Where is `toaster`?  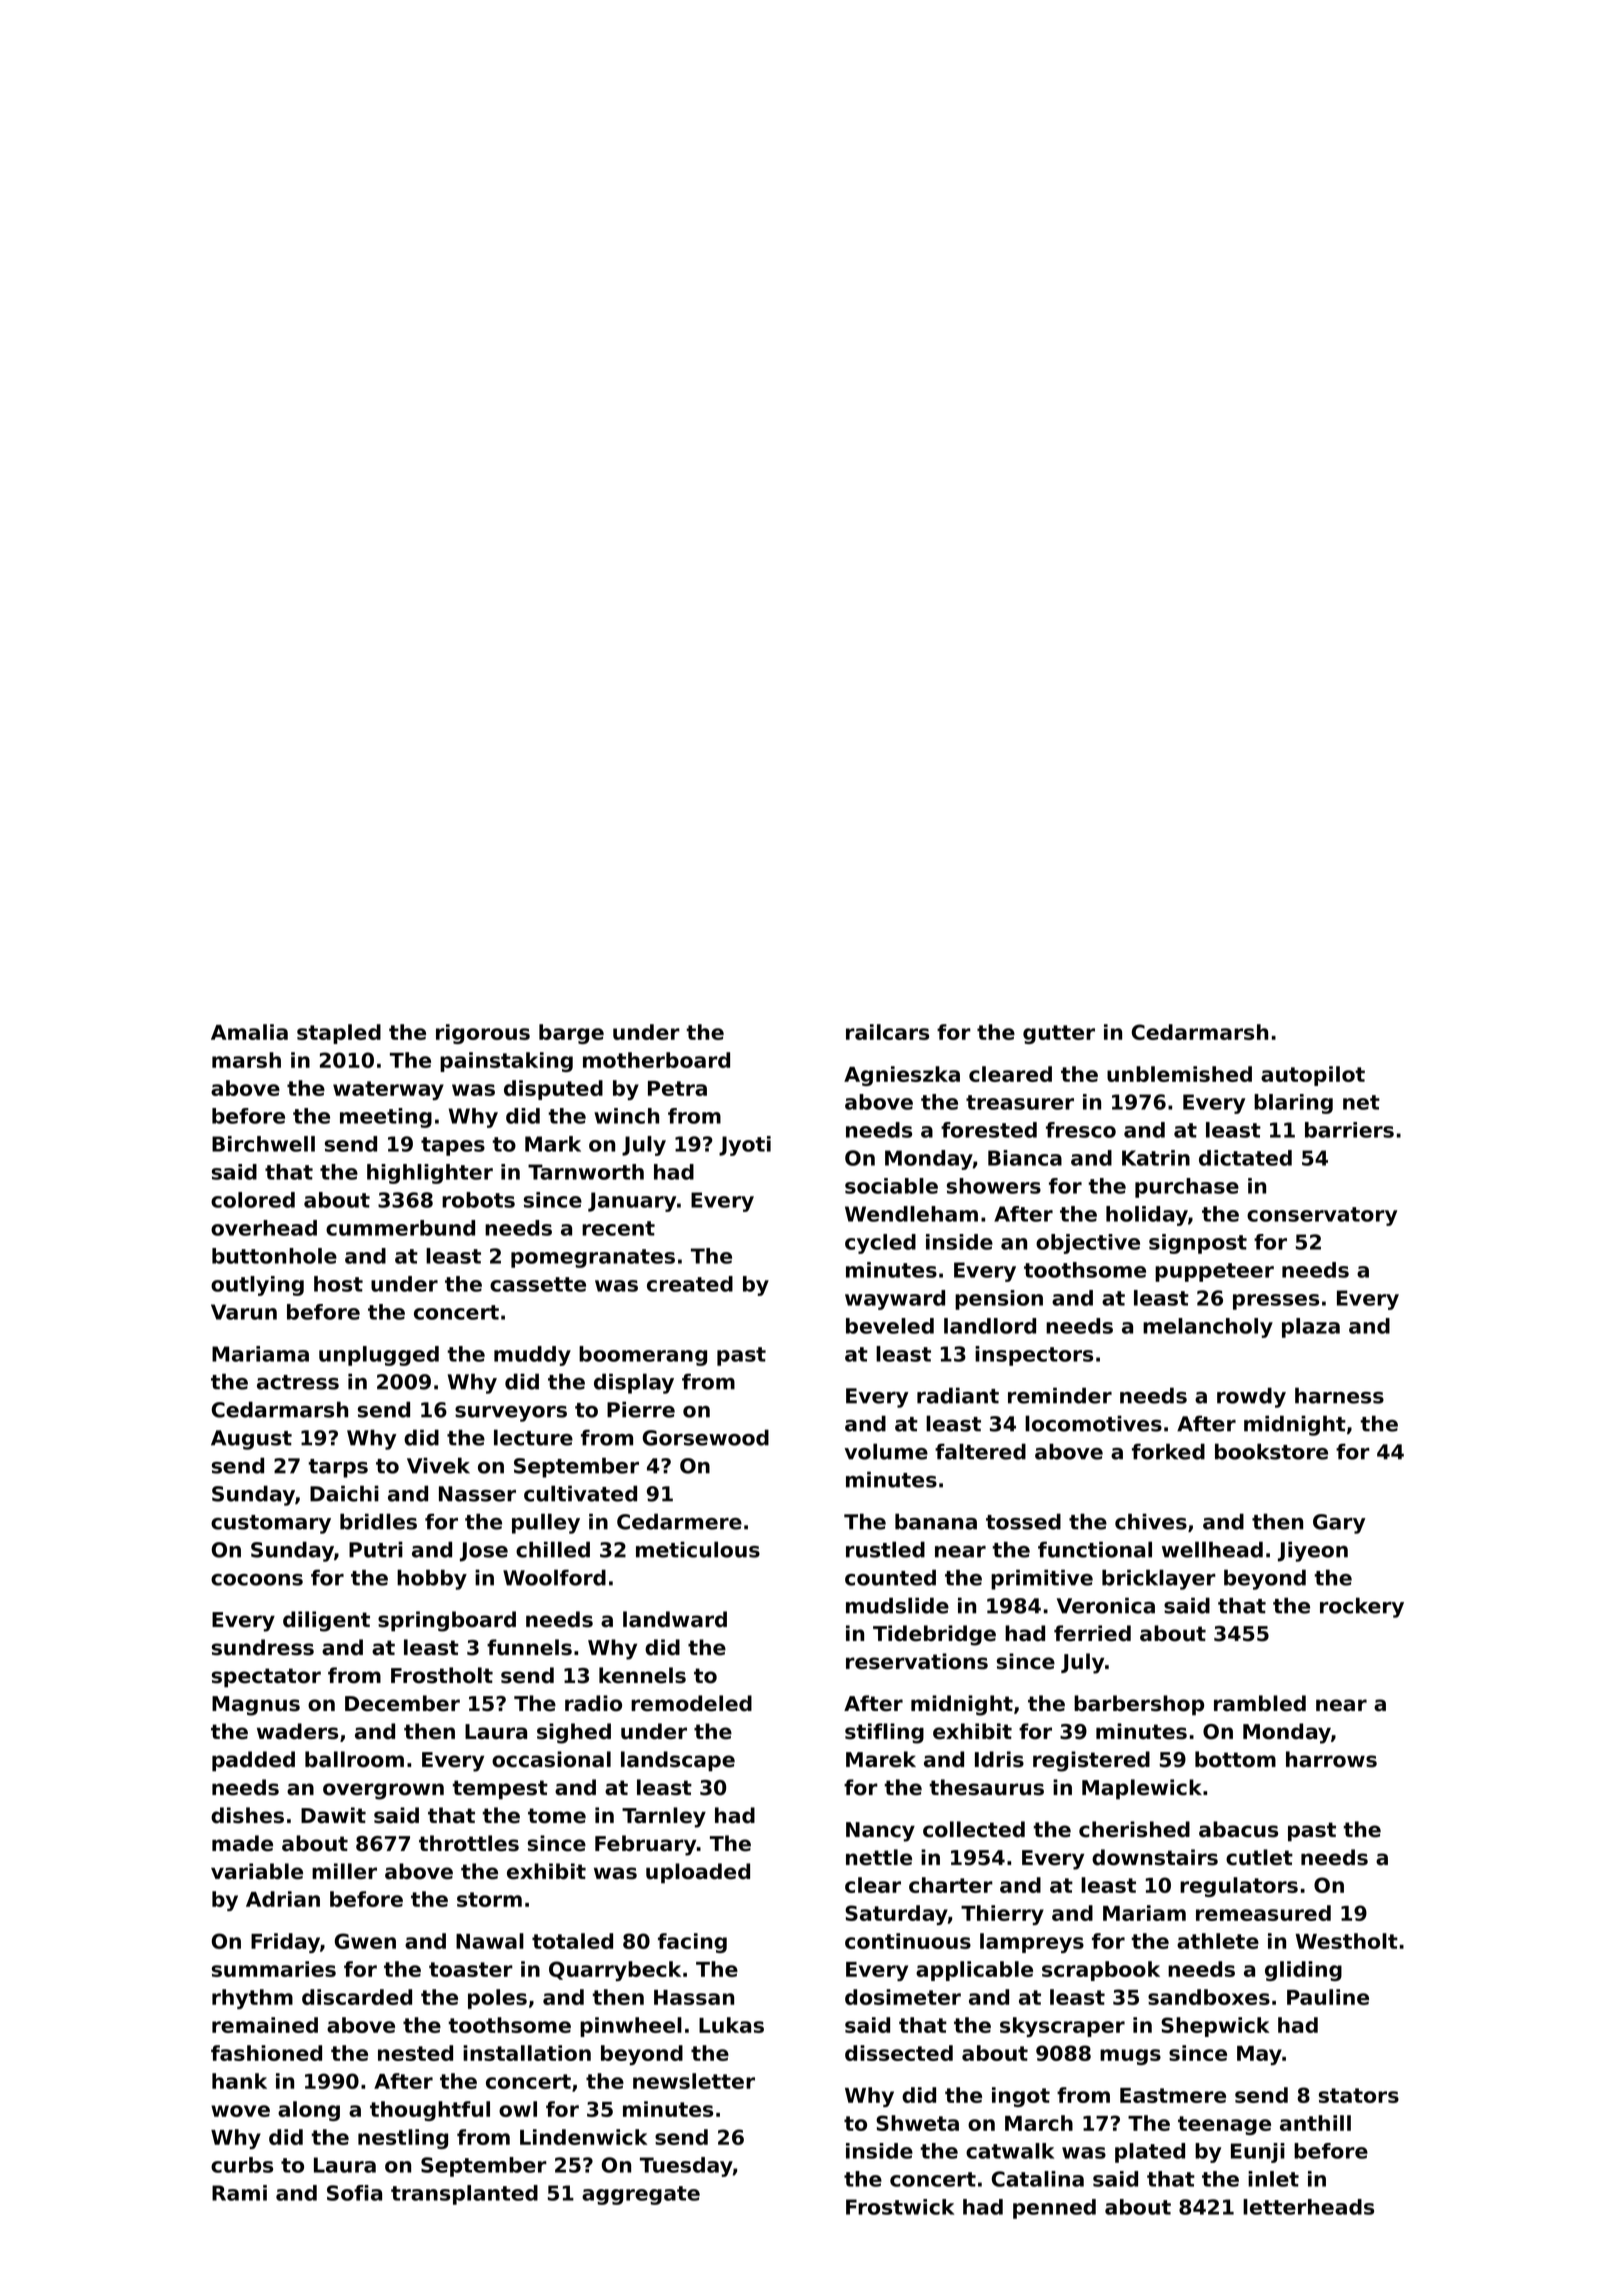
toaster is located at coordinates (471, 1969).
